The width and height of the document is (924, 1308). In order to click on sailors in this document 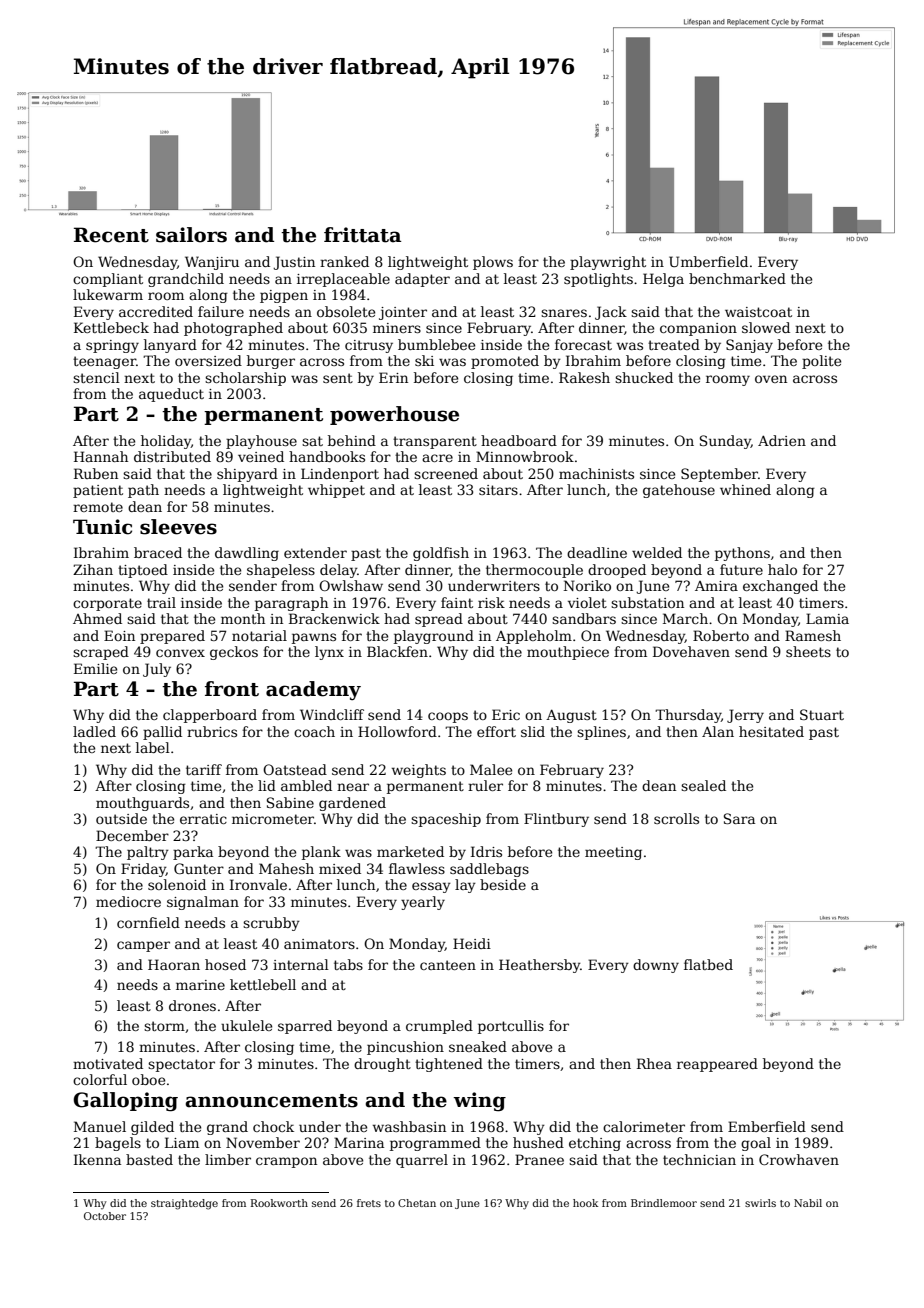, I will do `click(191, 235)`.
